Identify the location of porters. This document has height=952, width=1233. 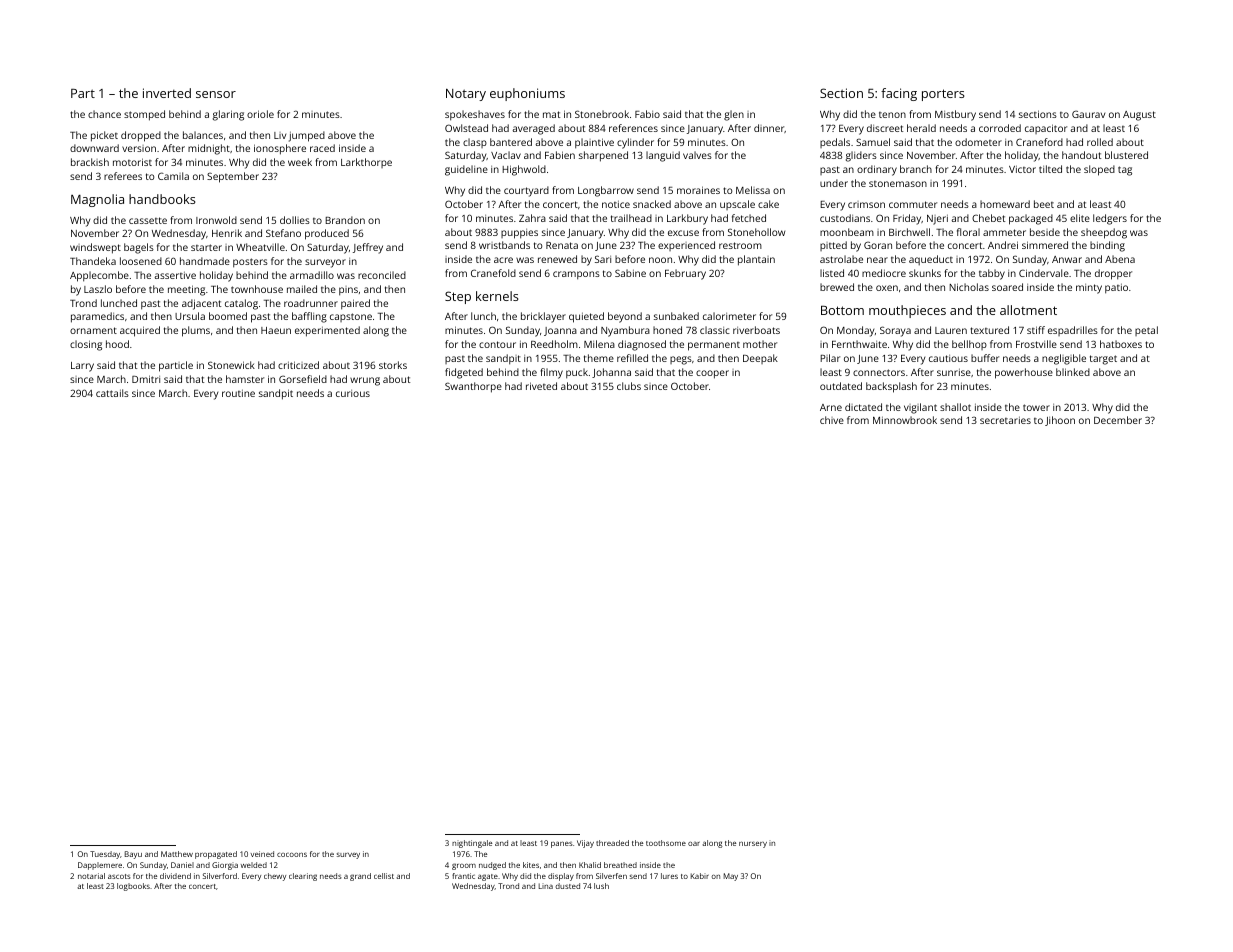
(943, 95).
